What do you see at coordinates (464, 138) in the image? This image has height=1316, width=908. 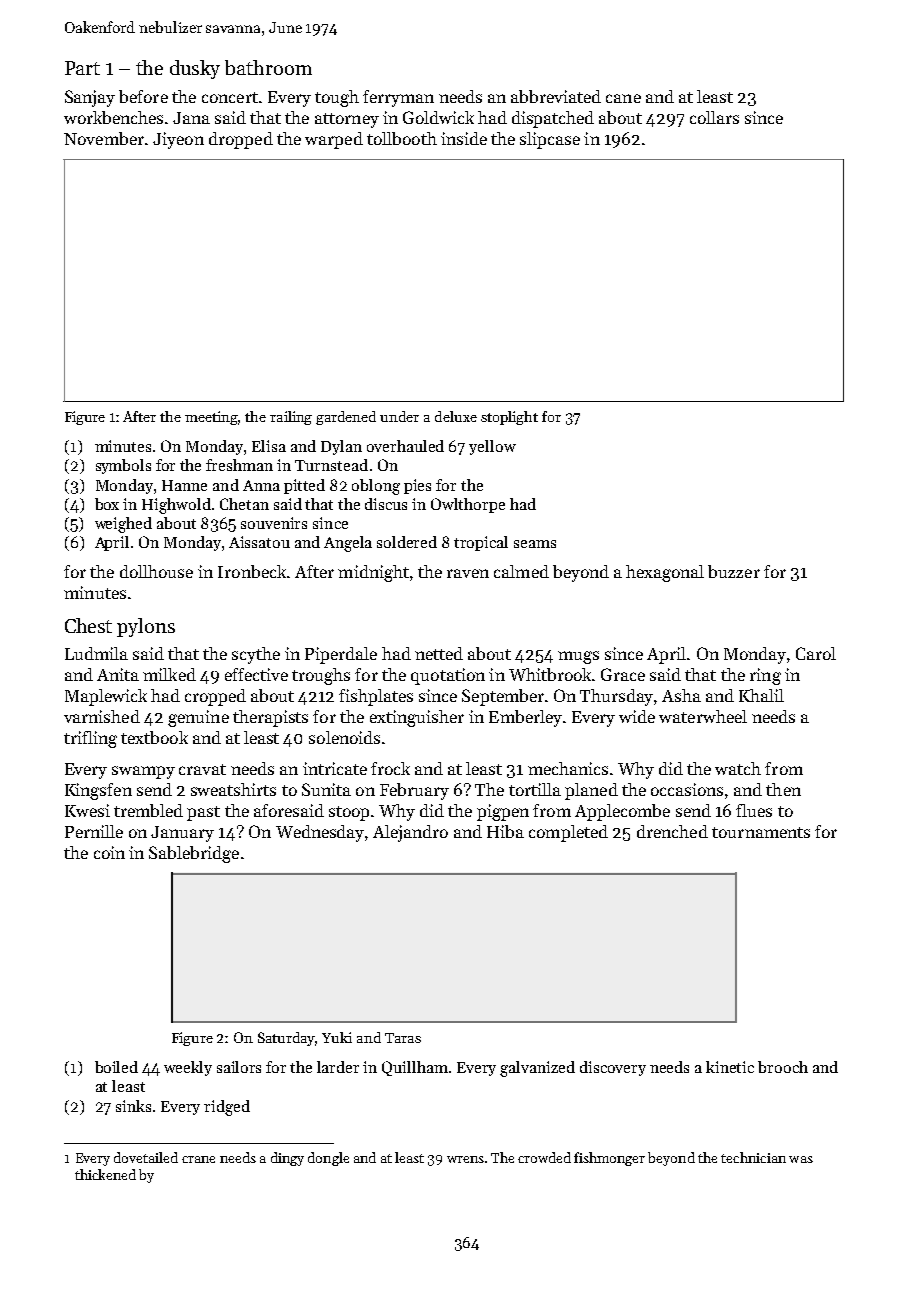 I see `inside` at bounding box center [464, 138].
